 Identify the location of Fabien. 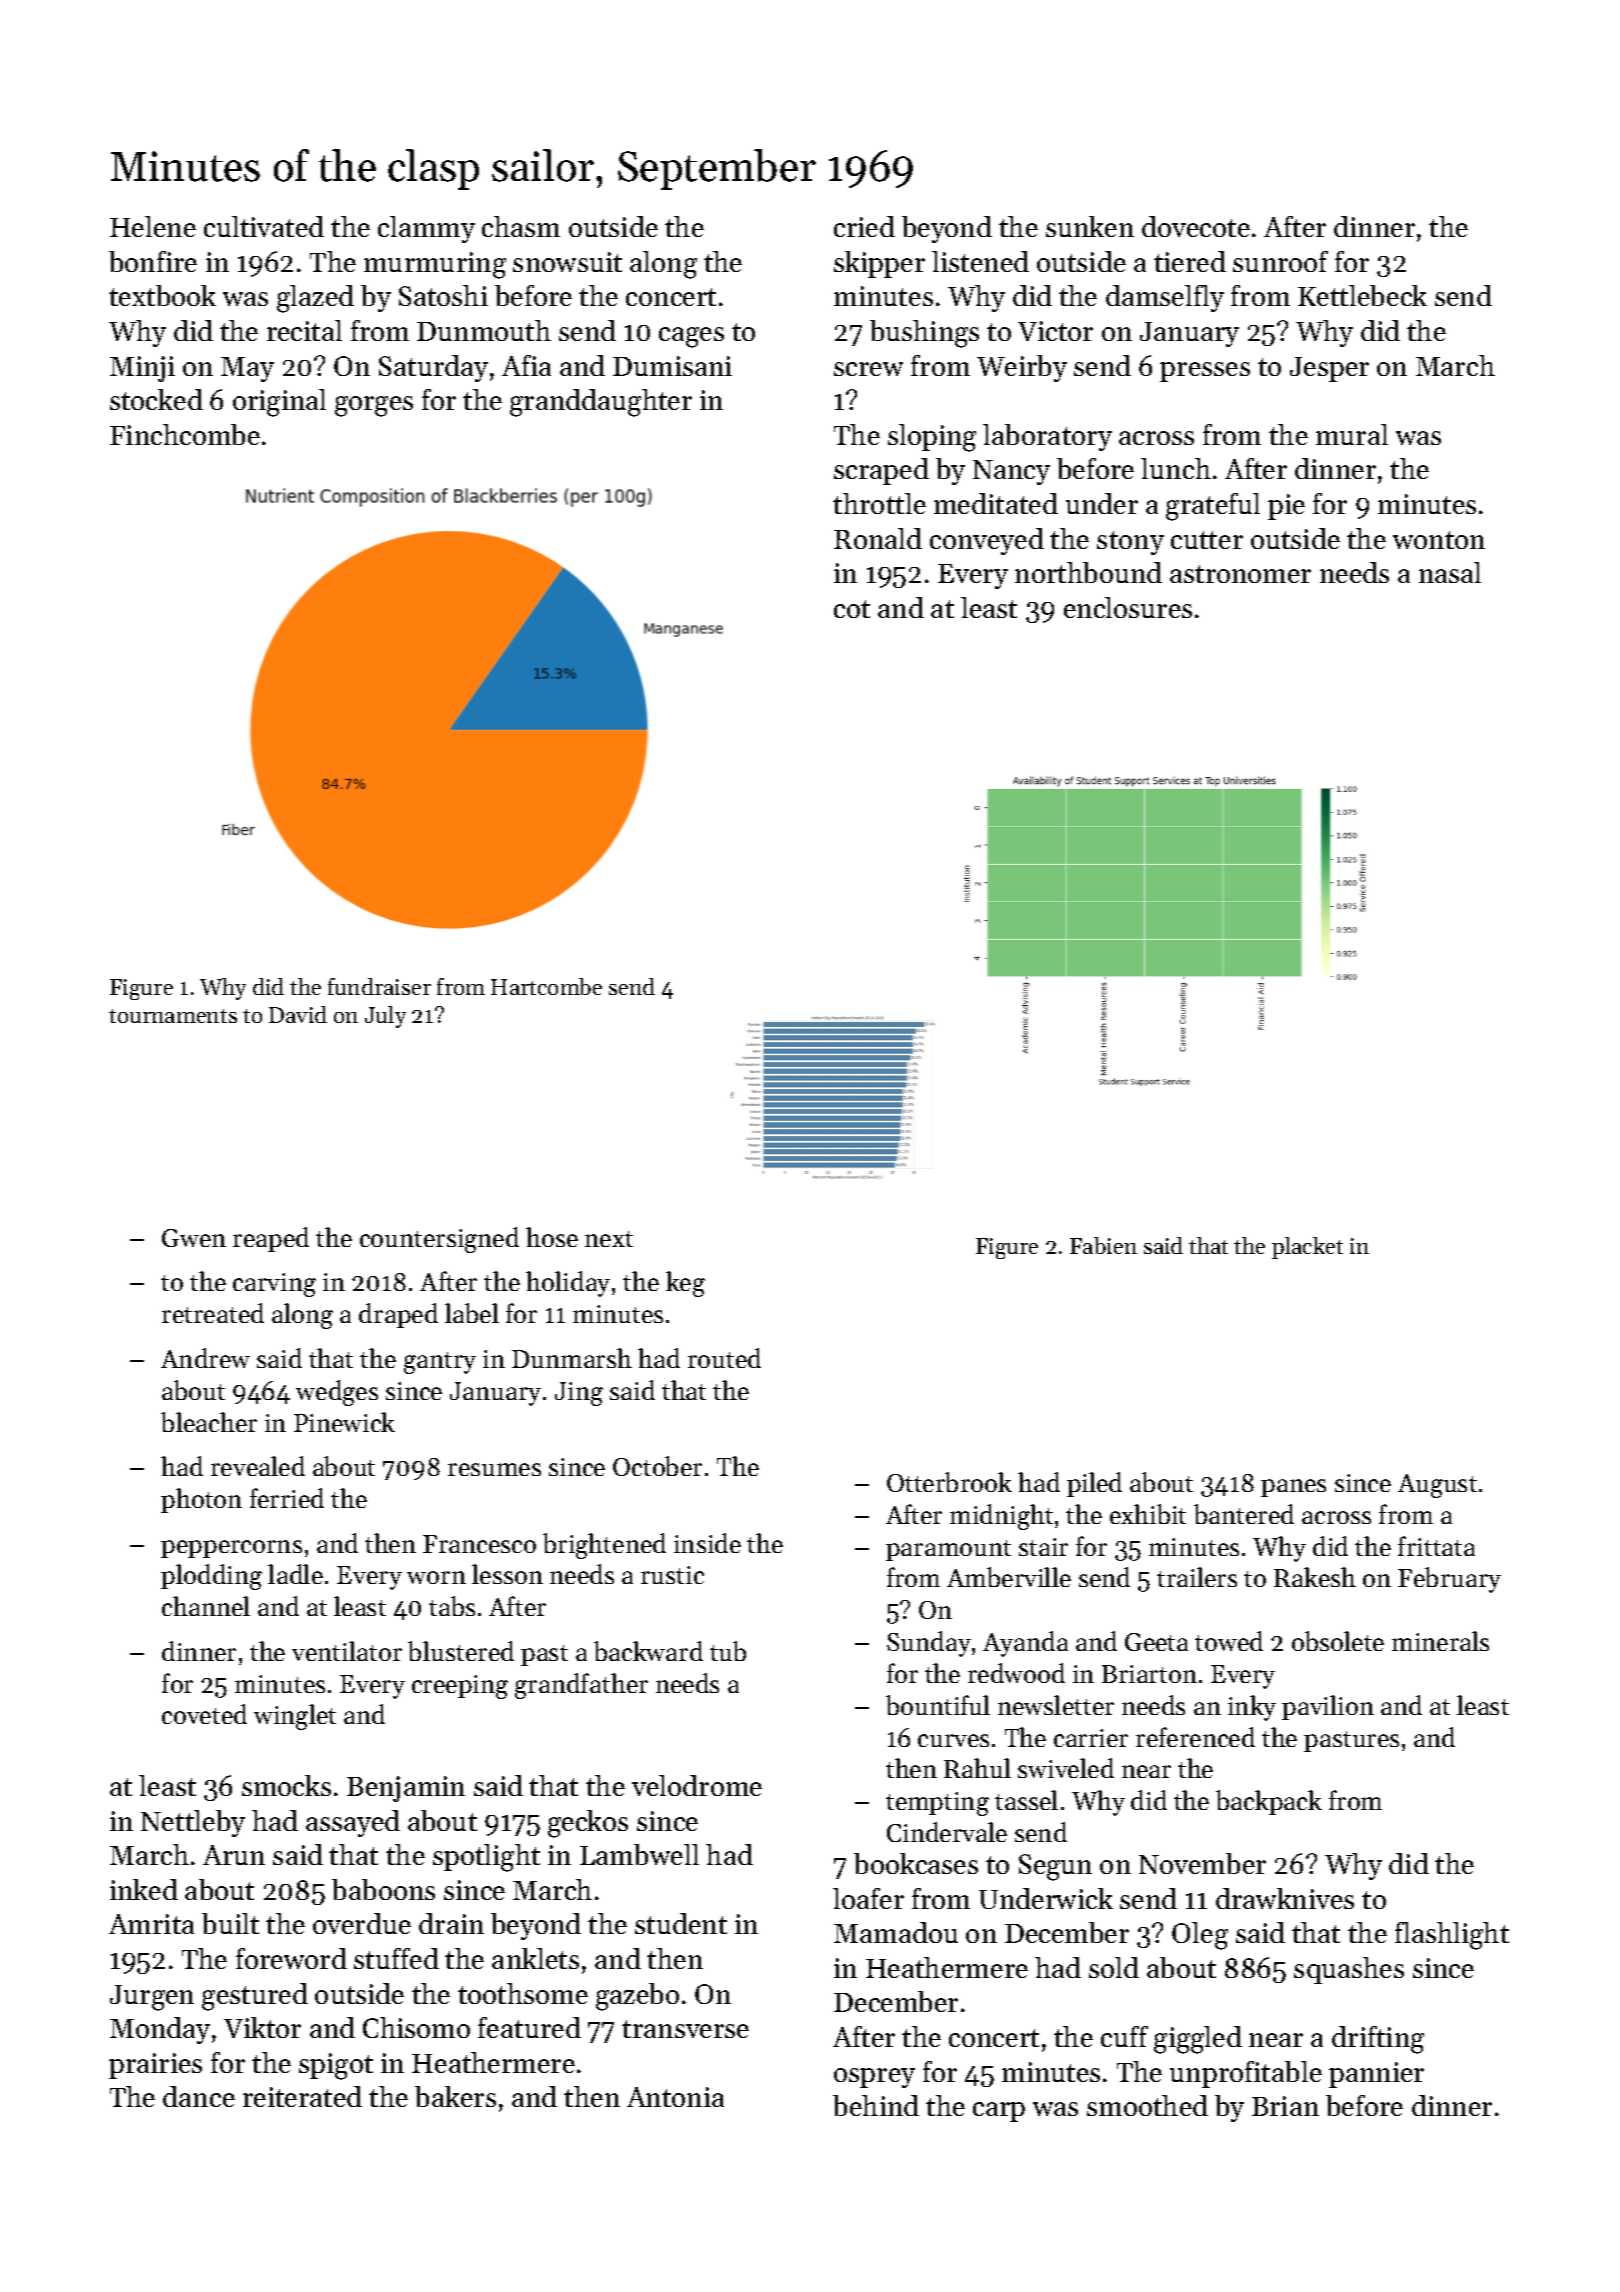
(1103, 1245).
